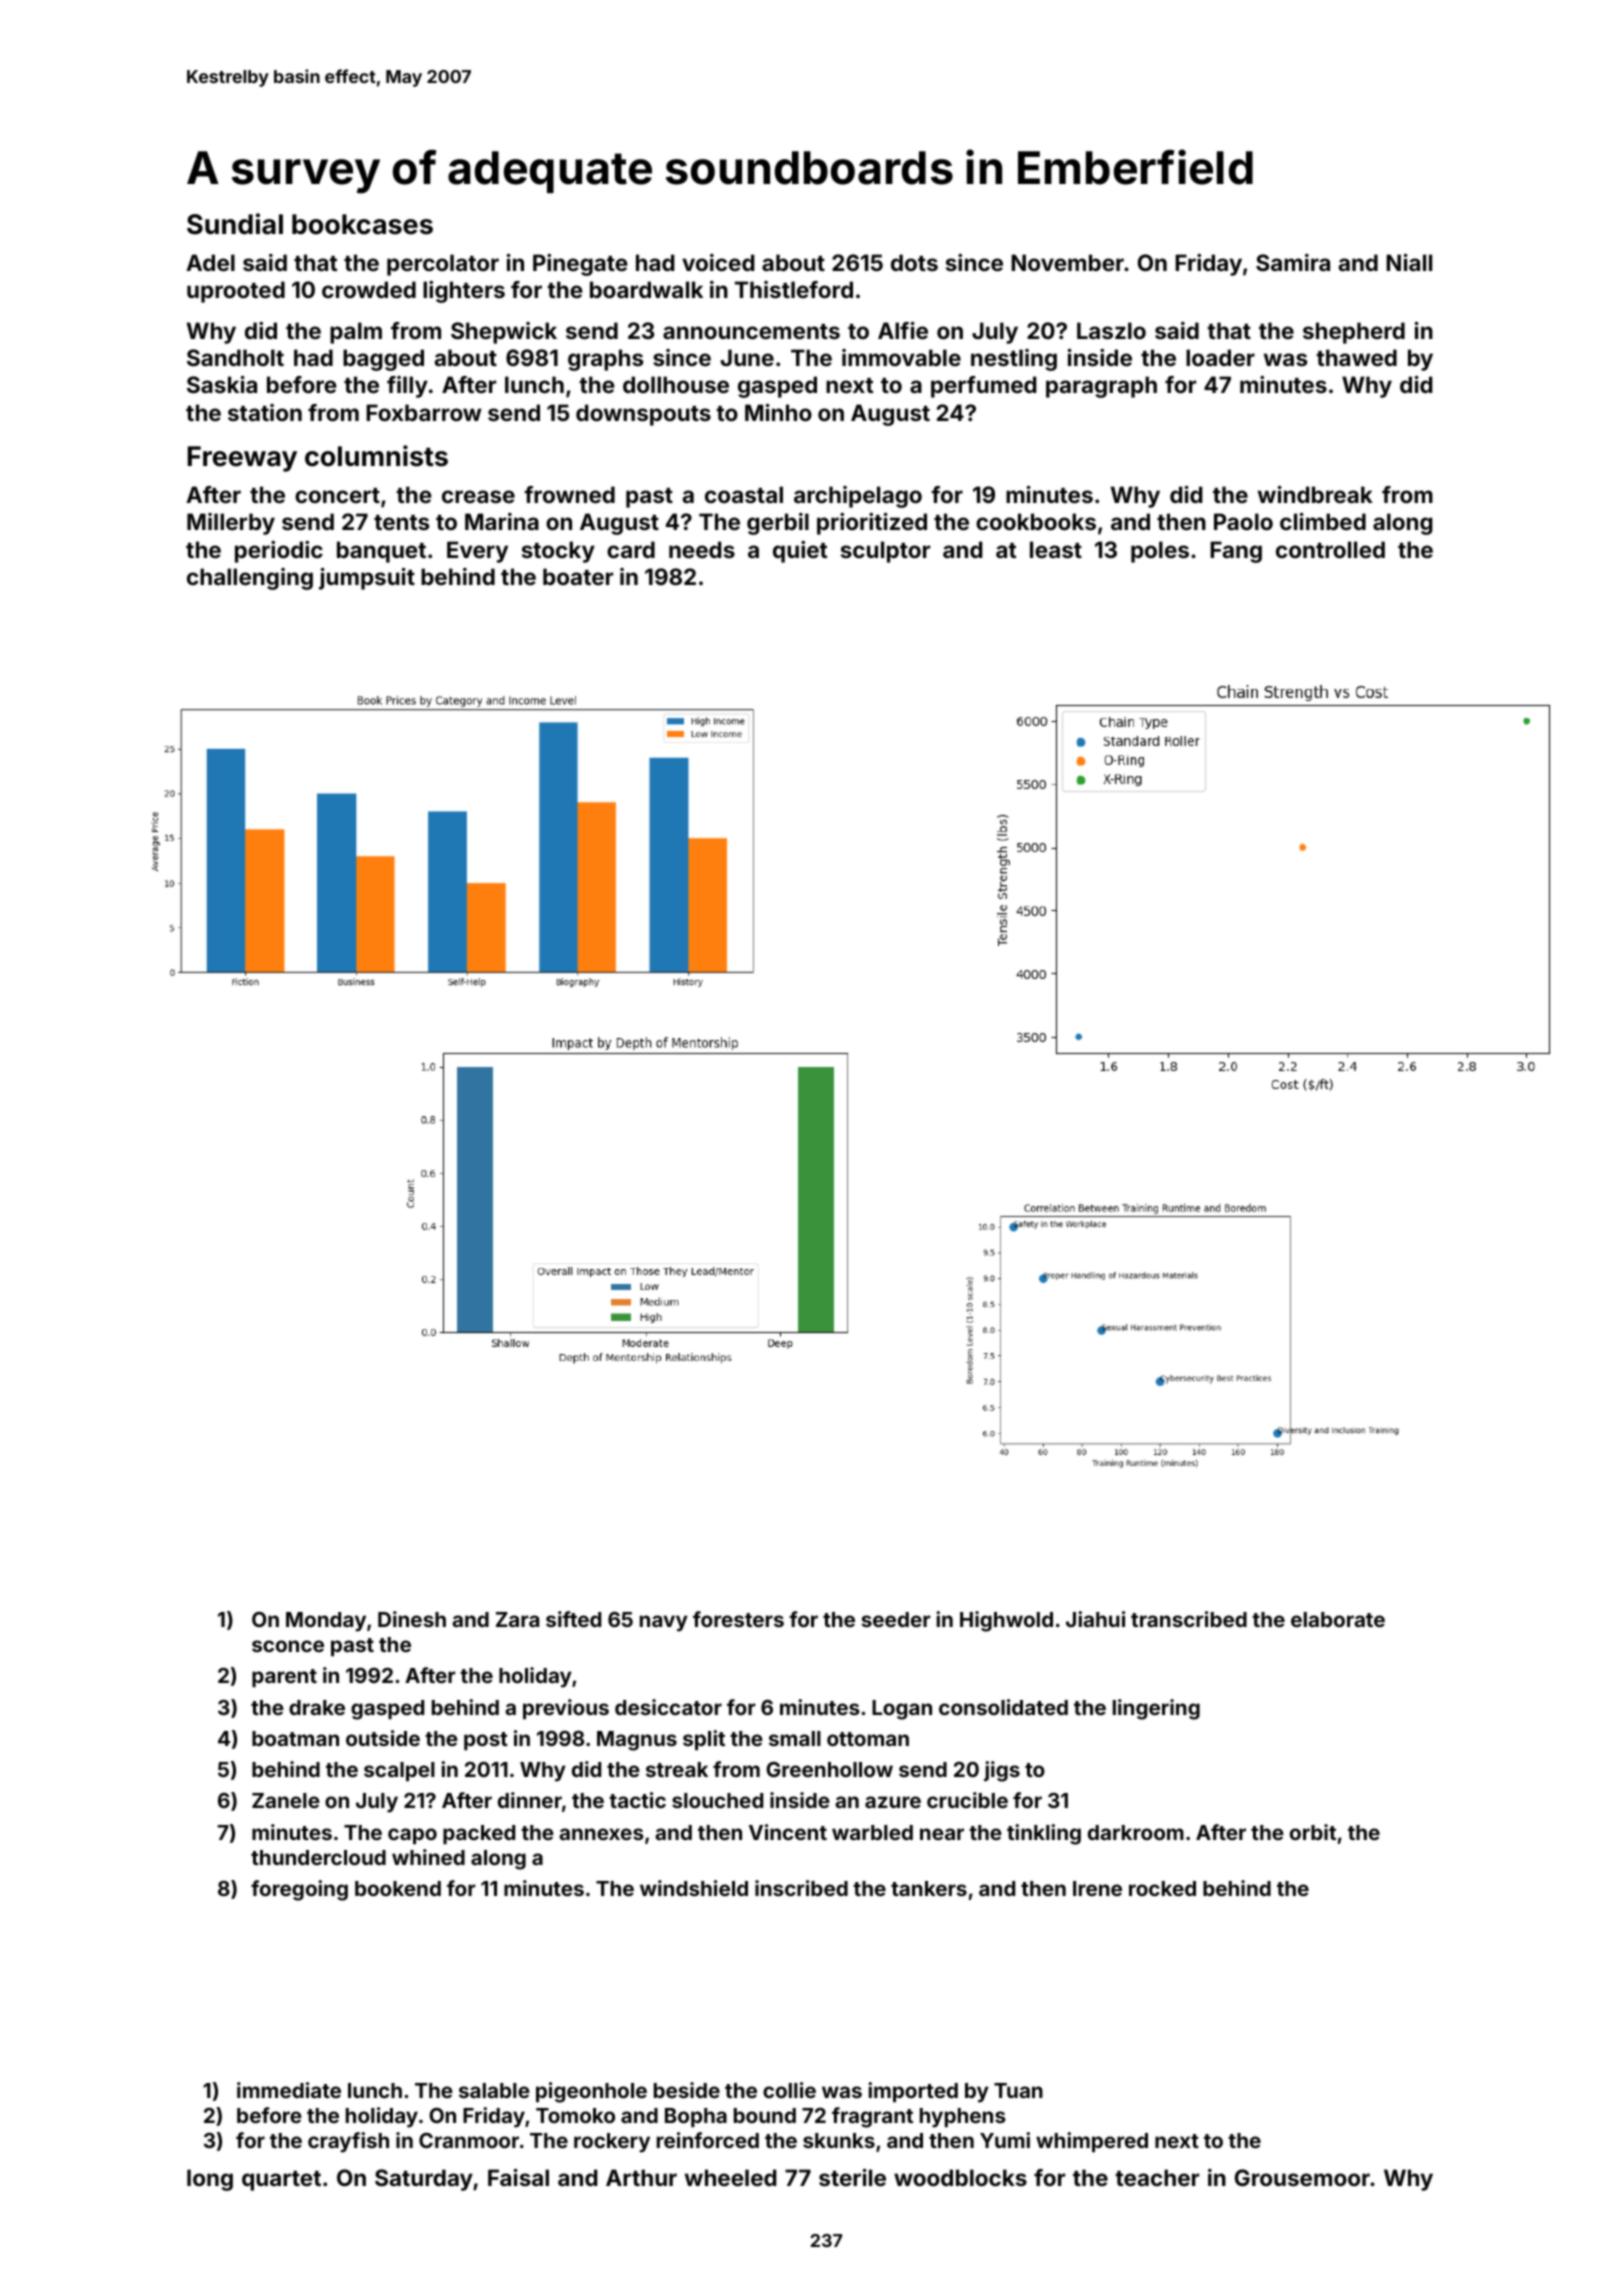 This screenshot has height=2292, width=1620. Describe the element at coordinates (718, 262) in the screenshot. I see `voiced` at that location.
